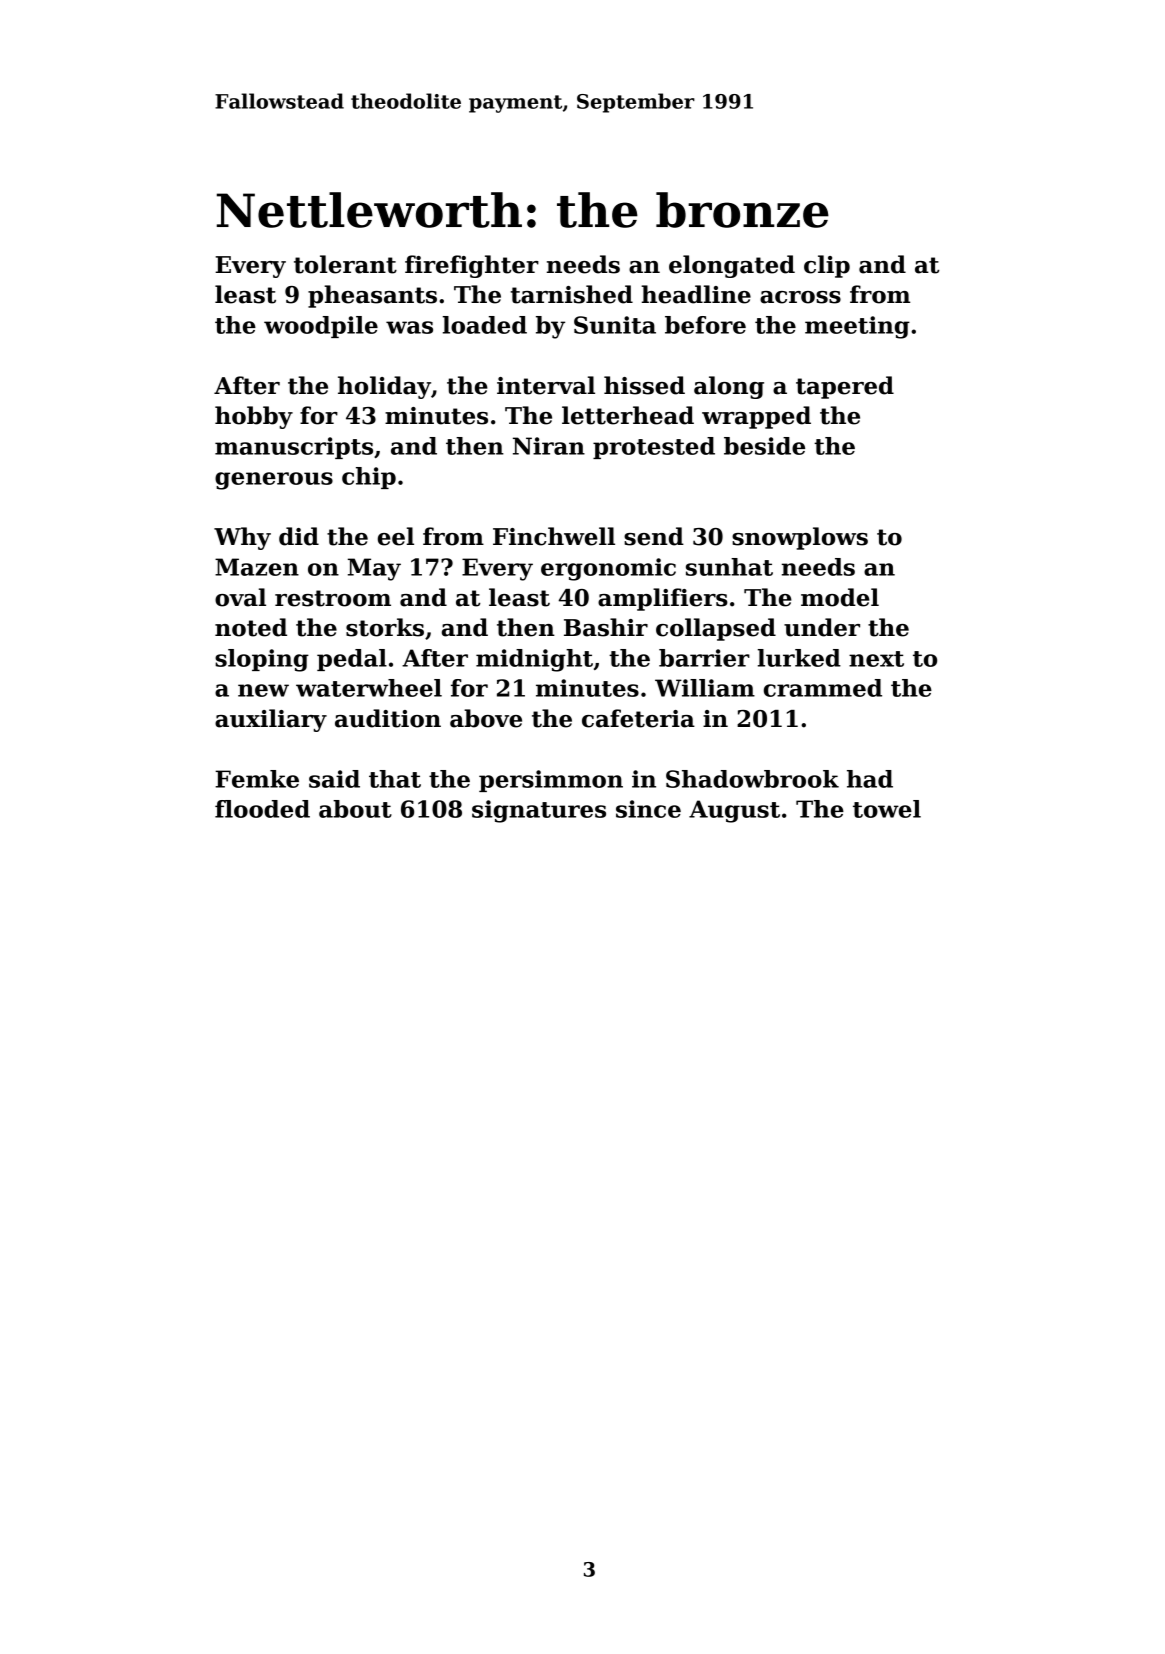  I want to click on hissed, so click(644, 385).
